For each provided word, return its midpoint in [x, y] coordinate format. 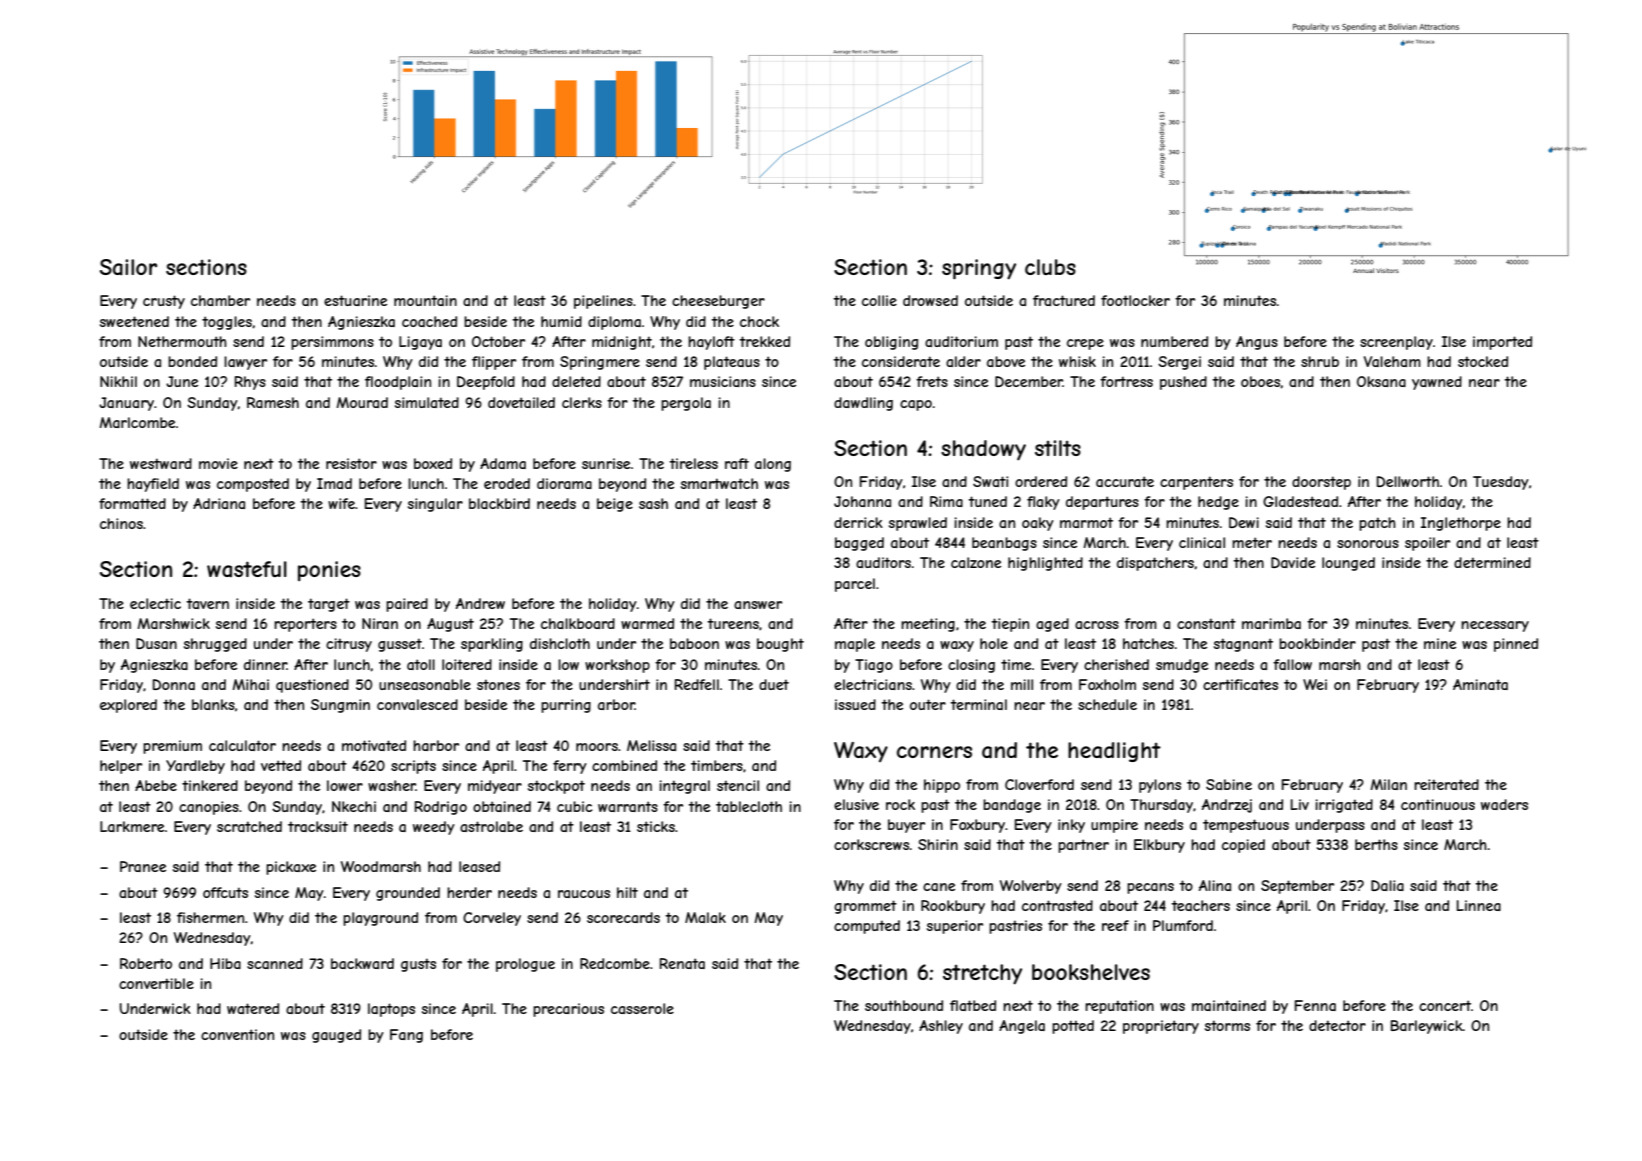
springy [979, 269]
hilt [627, 892]
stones [498, 684]
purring [566, 706]
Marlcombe [137, 422]
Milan [1389, 784]
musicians [723, 381]
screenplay [1396, 343]
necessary [1495, 626]
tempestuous [1246, 826]
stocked [1483, 361]
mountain [425, 300]
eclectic [155, 603]
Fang [406, 1036]
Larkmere [132, 826]
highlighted [1045, 564]
